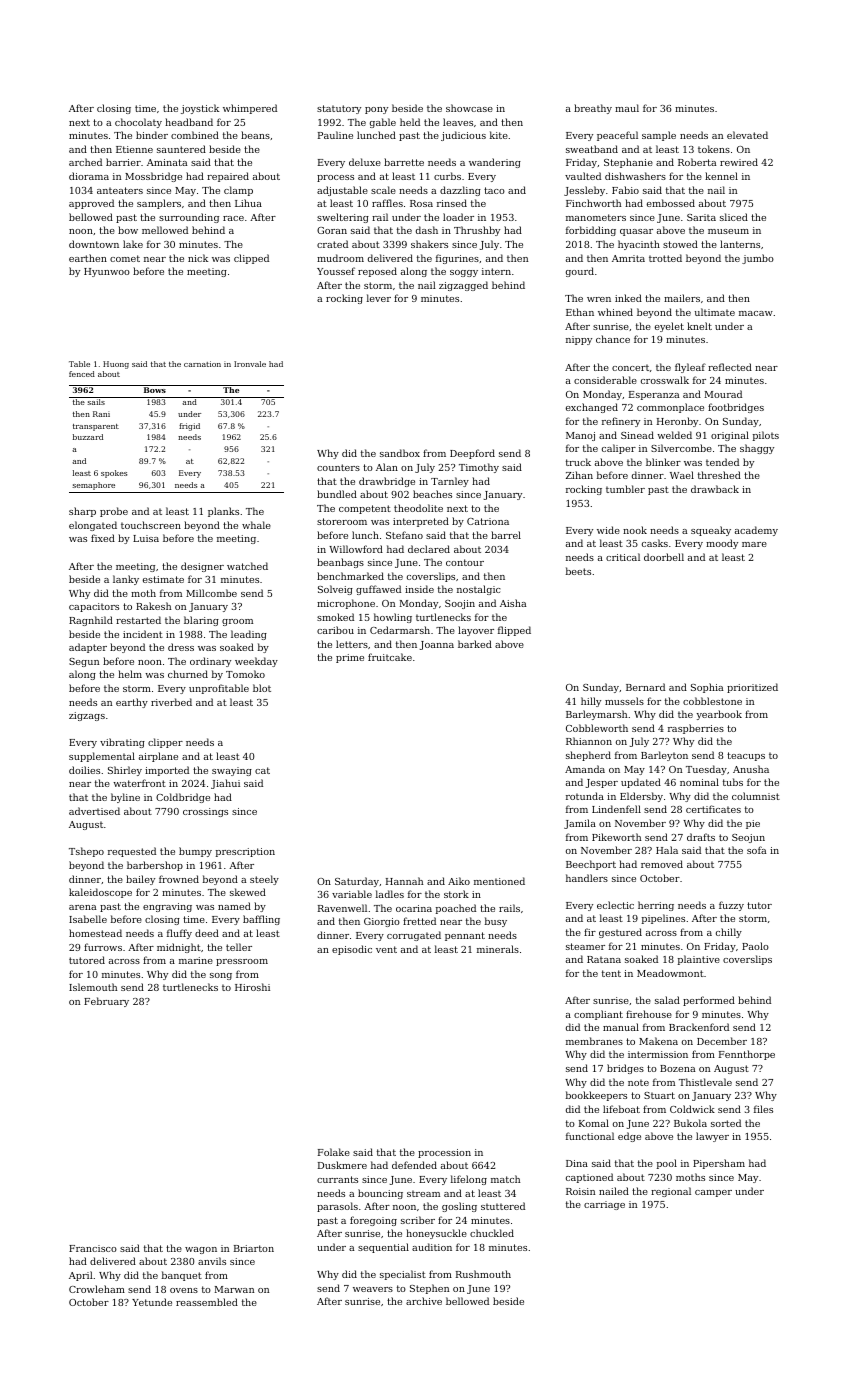  Describe the element at coordinates (201, 1250) in the image. I see `wagon` at that location.
